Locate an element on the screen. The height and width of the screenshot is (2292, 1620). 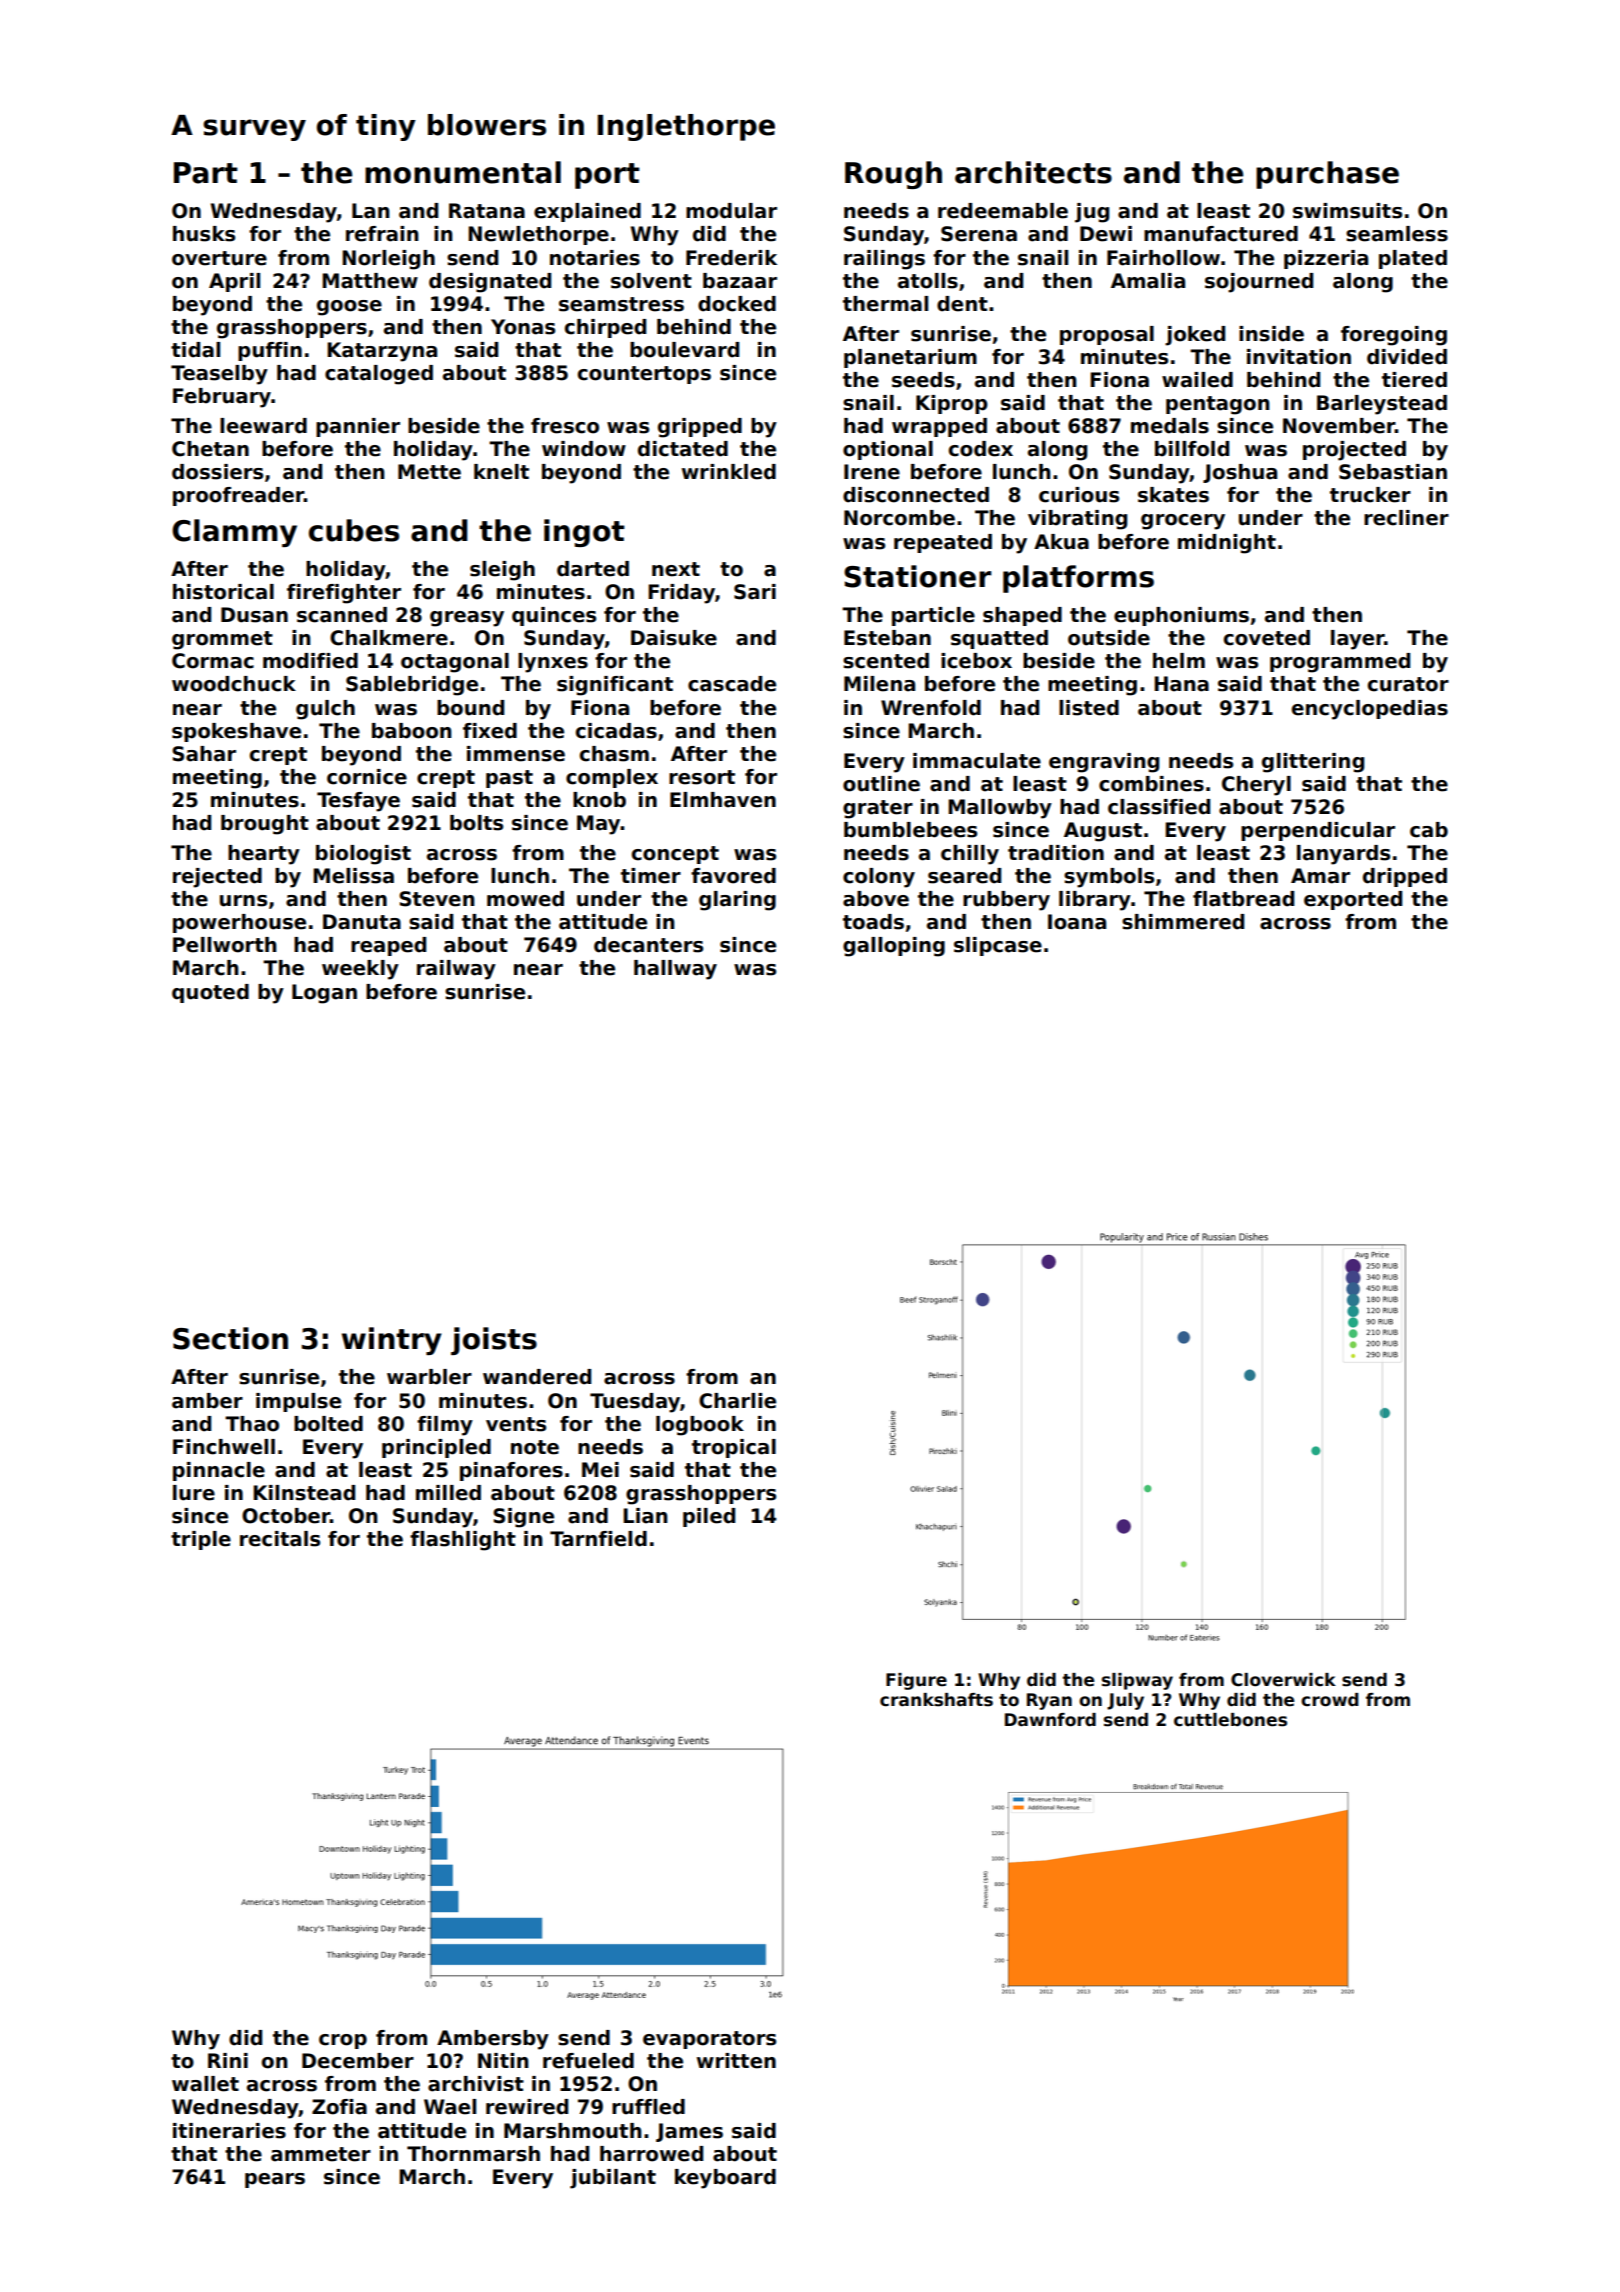
bolted is located at coordinates (328, 1424).
